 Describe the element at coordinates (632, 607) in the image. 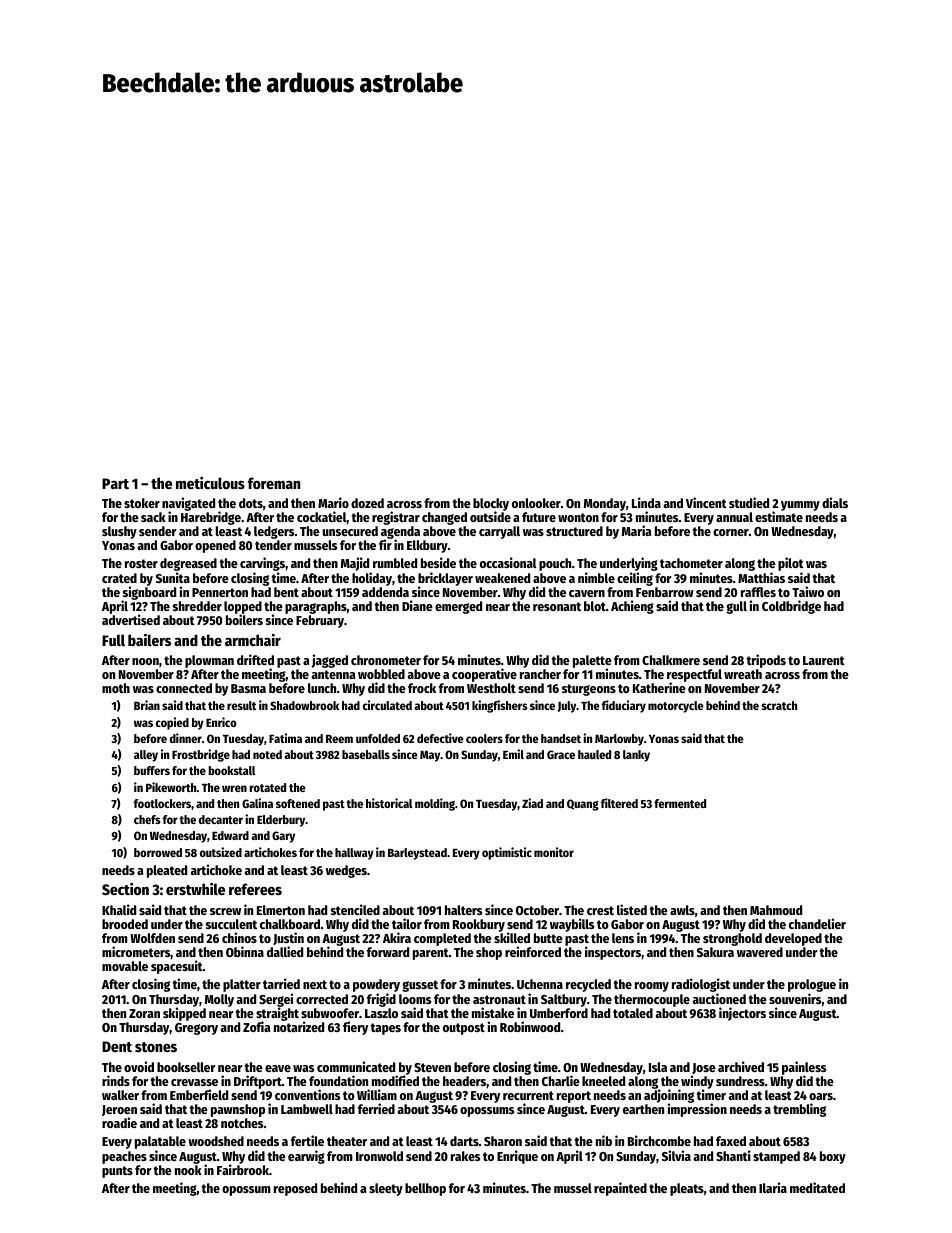

I see `Achieng` at that location.
